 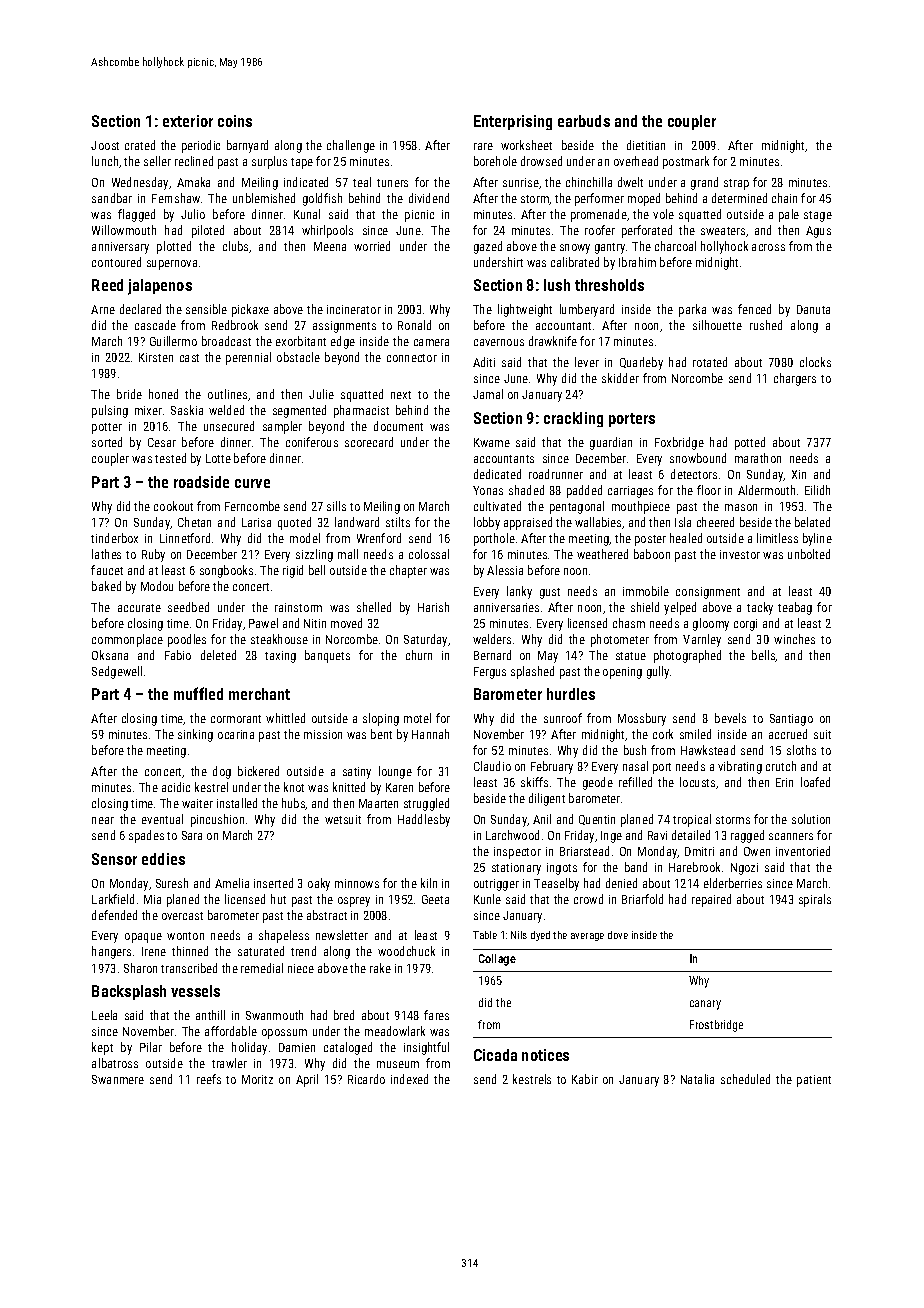 What do you see at coordinates (528, 523) in the page?
I see `appraised` at bounding box center [528, 523].
